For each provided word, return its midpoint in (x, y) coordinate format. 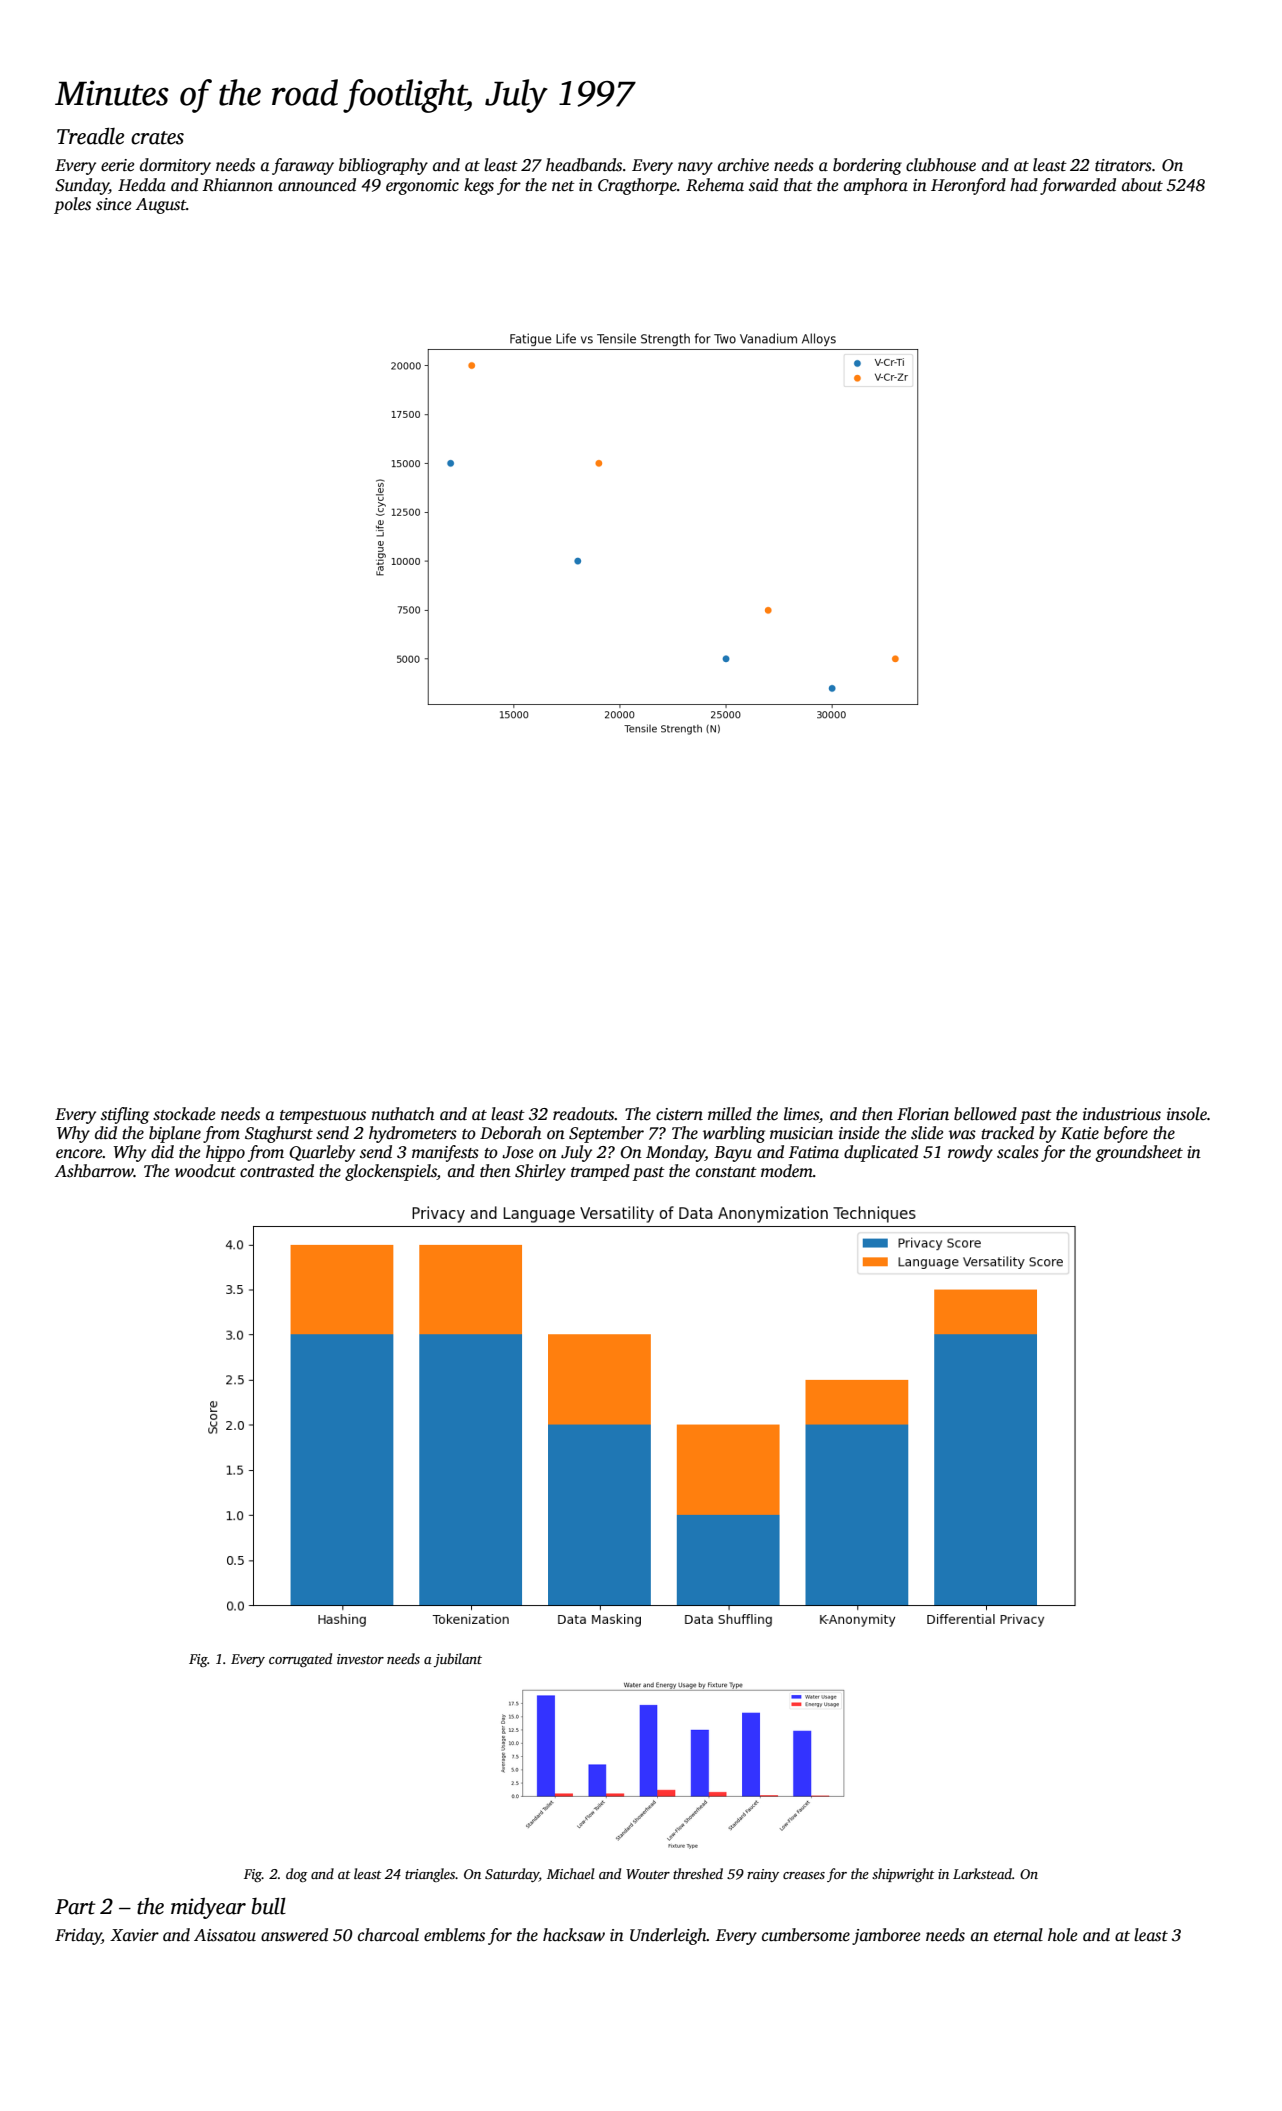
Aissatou (225, 1935)
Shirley (540, 1172)
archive (743, 164)
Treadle (90, 136)
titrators (1123, 165)
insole (1187, 1114)
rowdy (970, 1153)
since (113, 204)
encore (79, 1154)
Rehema (715, 185)
